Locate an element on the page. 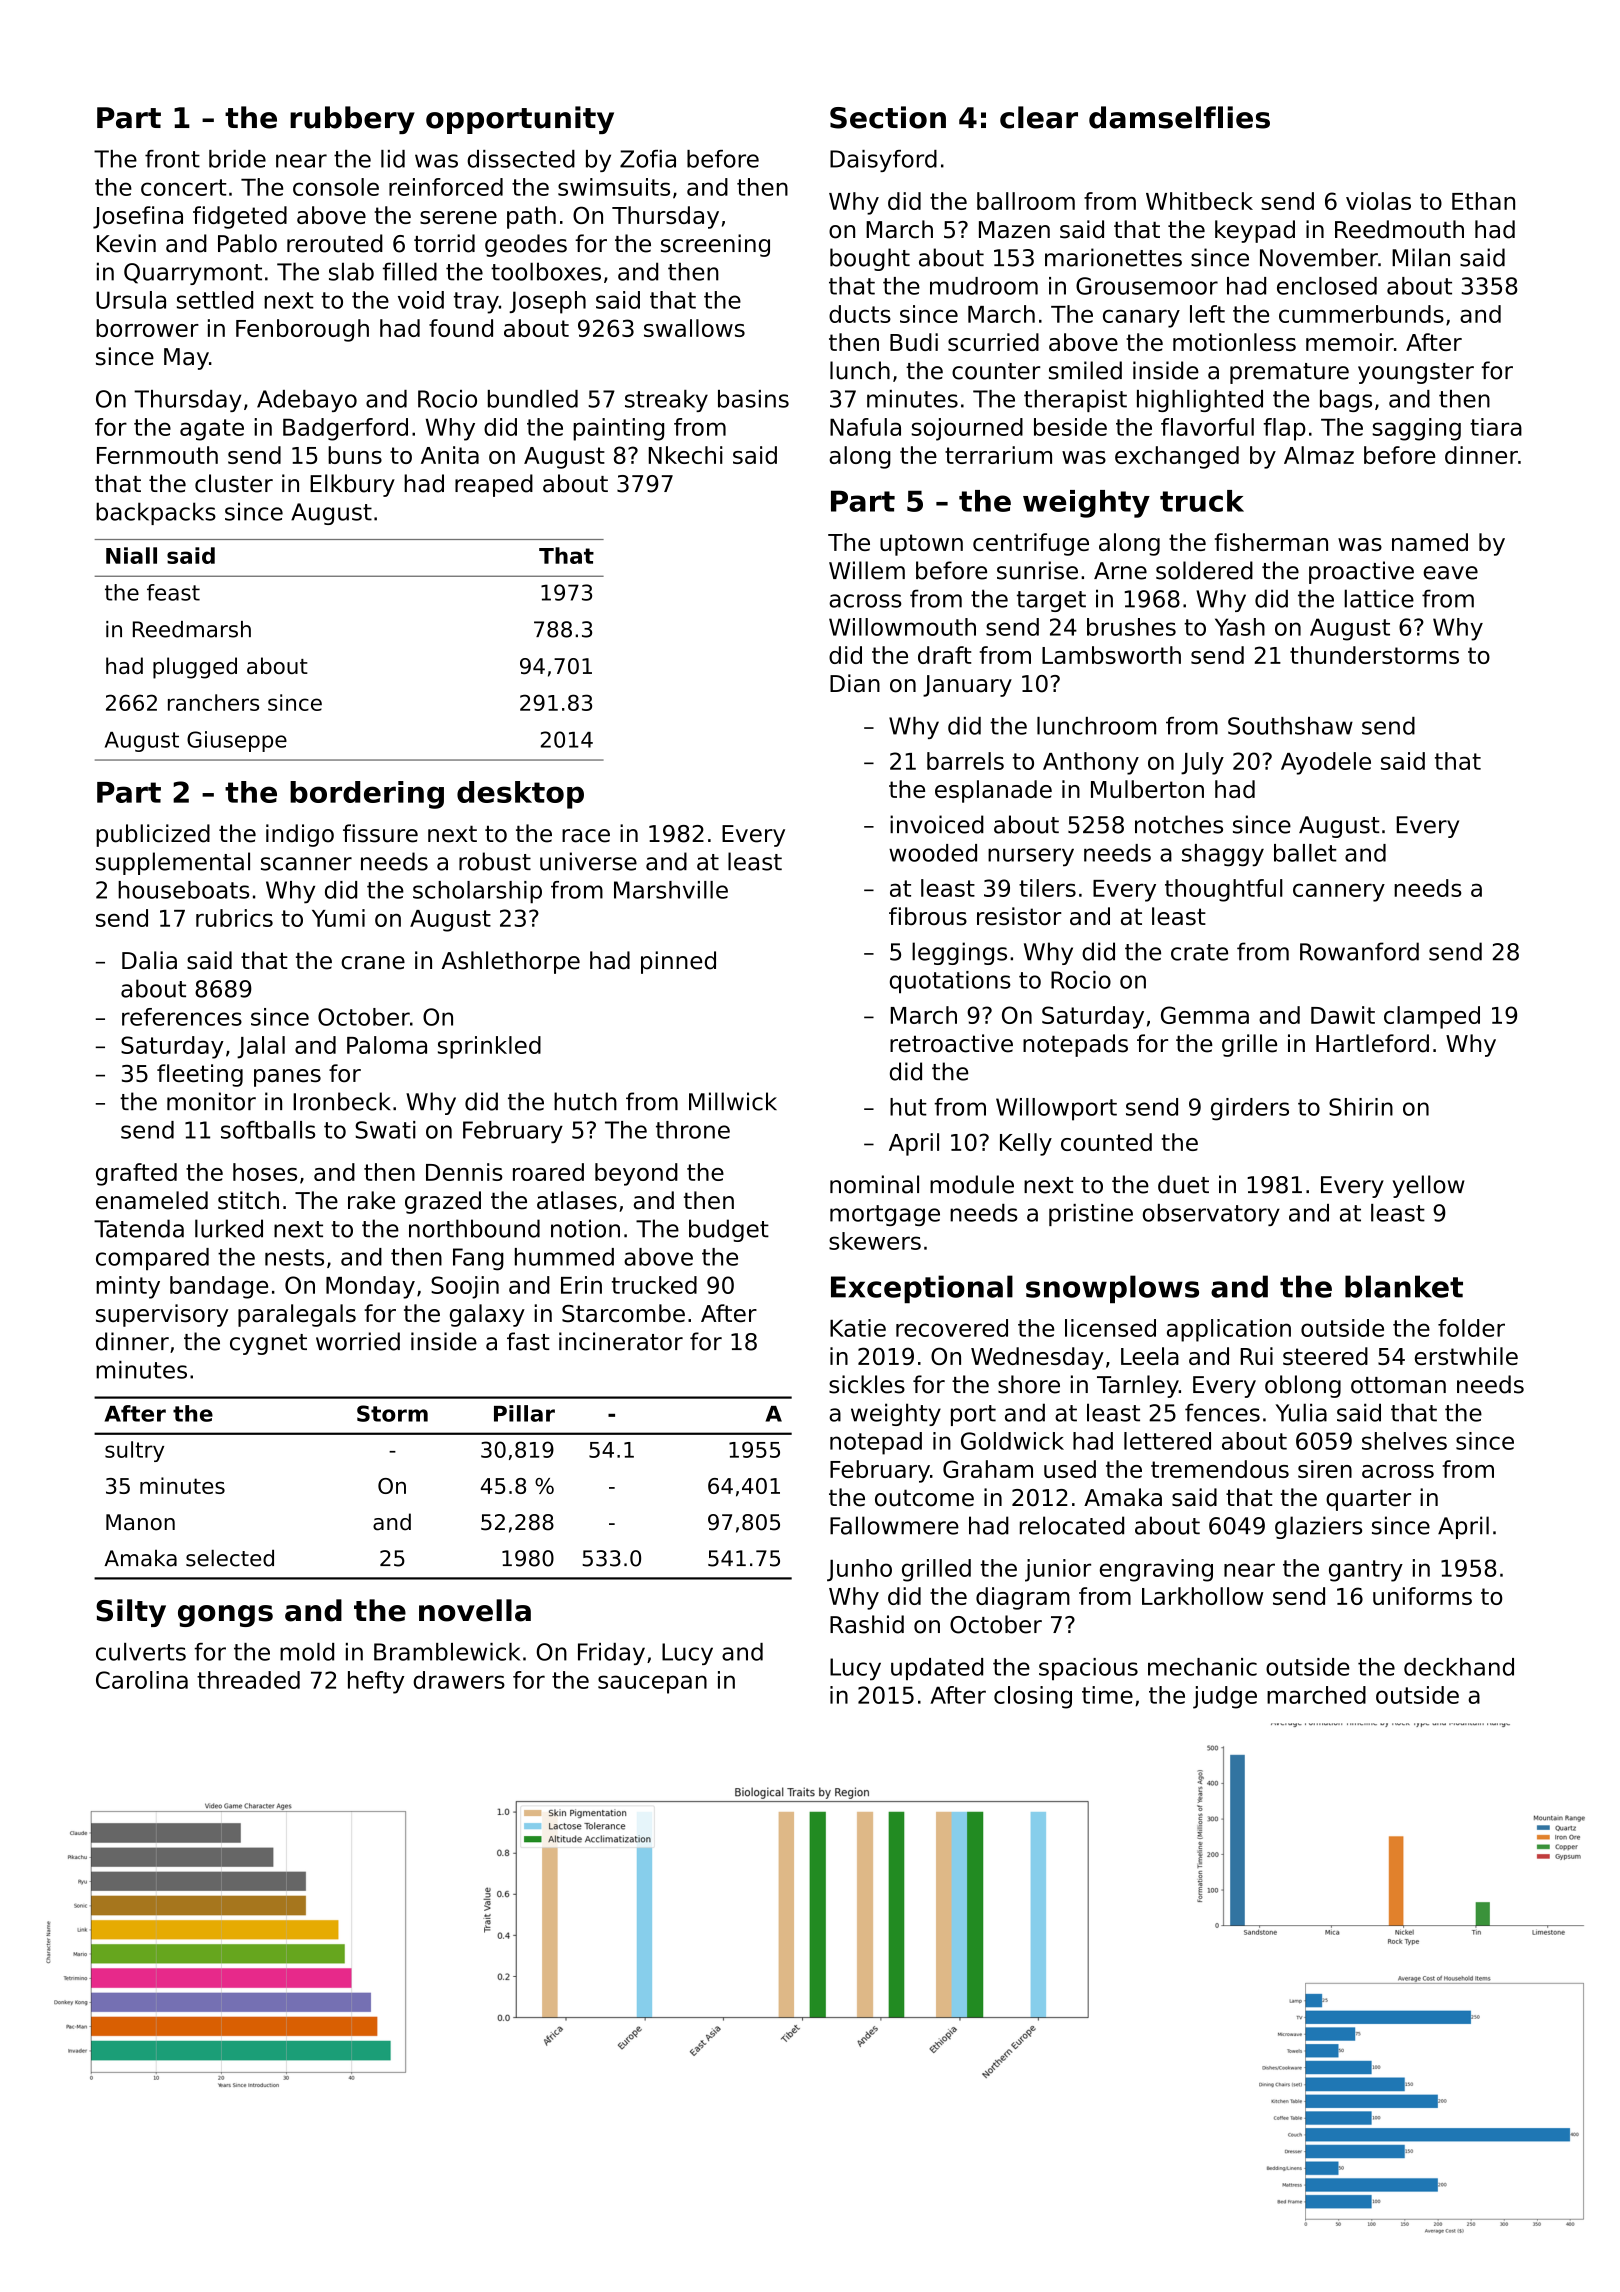 This document has height=2292, width=1620. Ethan is located at coordinates (1483, 201).
